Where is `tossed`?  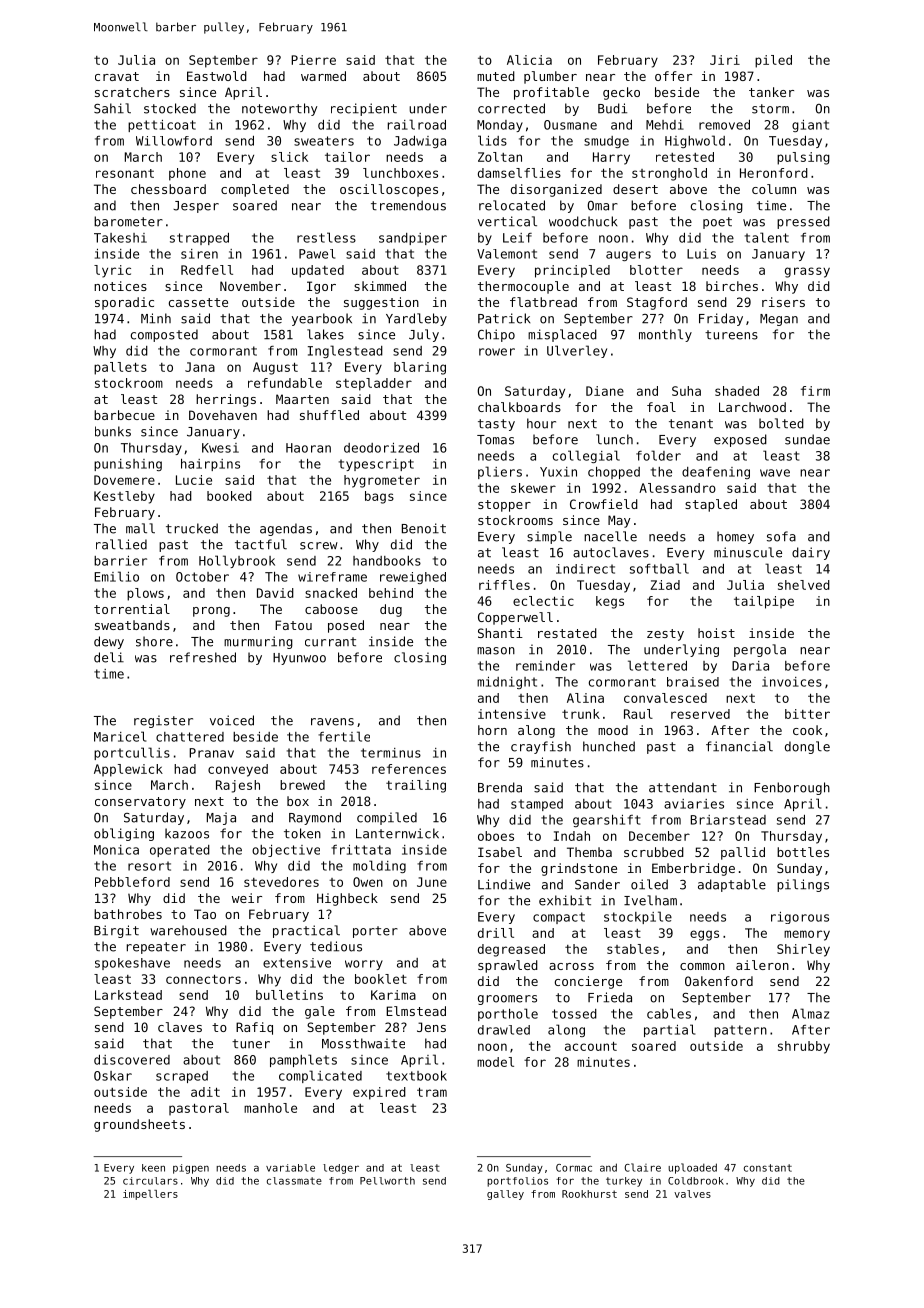
tossed is located at coordinates (574, 1014).
